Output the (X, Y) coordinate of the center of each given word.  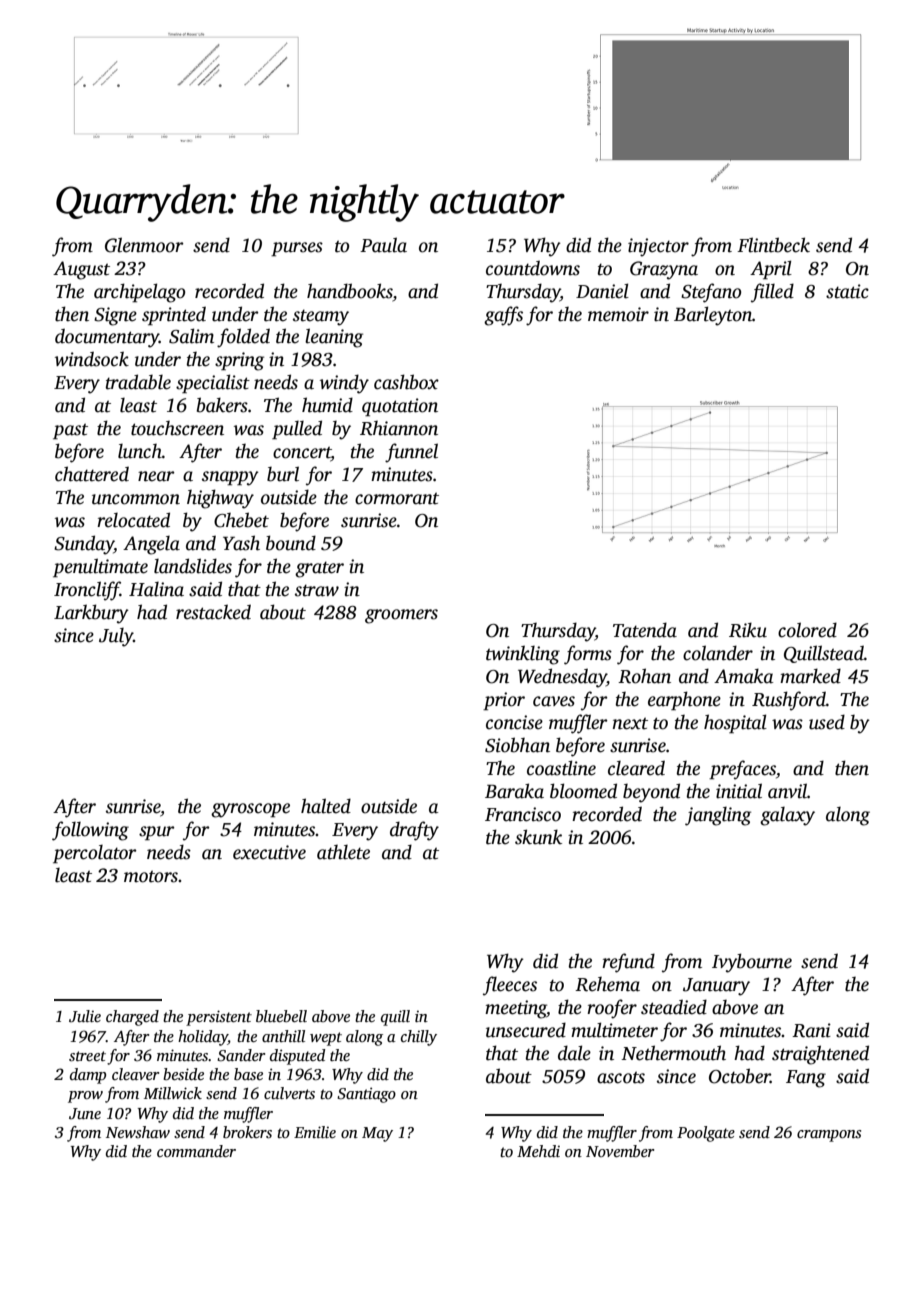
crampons (829, 1136)
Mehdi (538, 1151)
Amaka (743, 676)
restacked (213, 612)
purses (297, 249)
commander (196, 1151)
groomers (401, 616)
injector (658, 247)
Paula (383, 245)
